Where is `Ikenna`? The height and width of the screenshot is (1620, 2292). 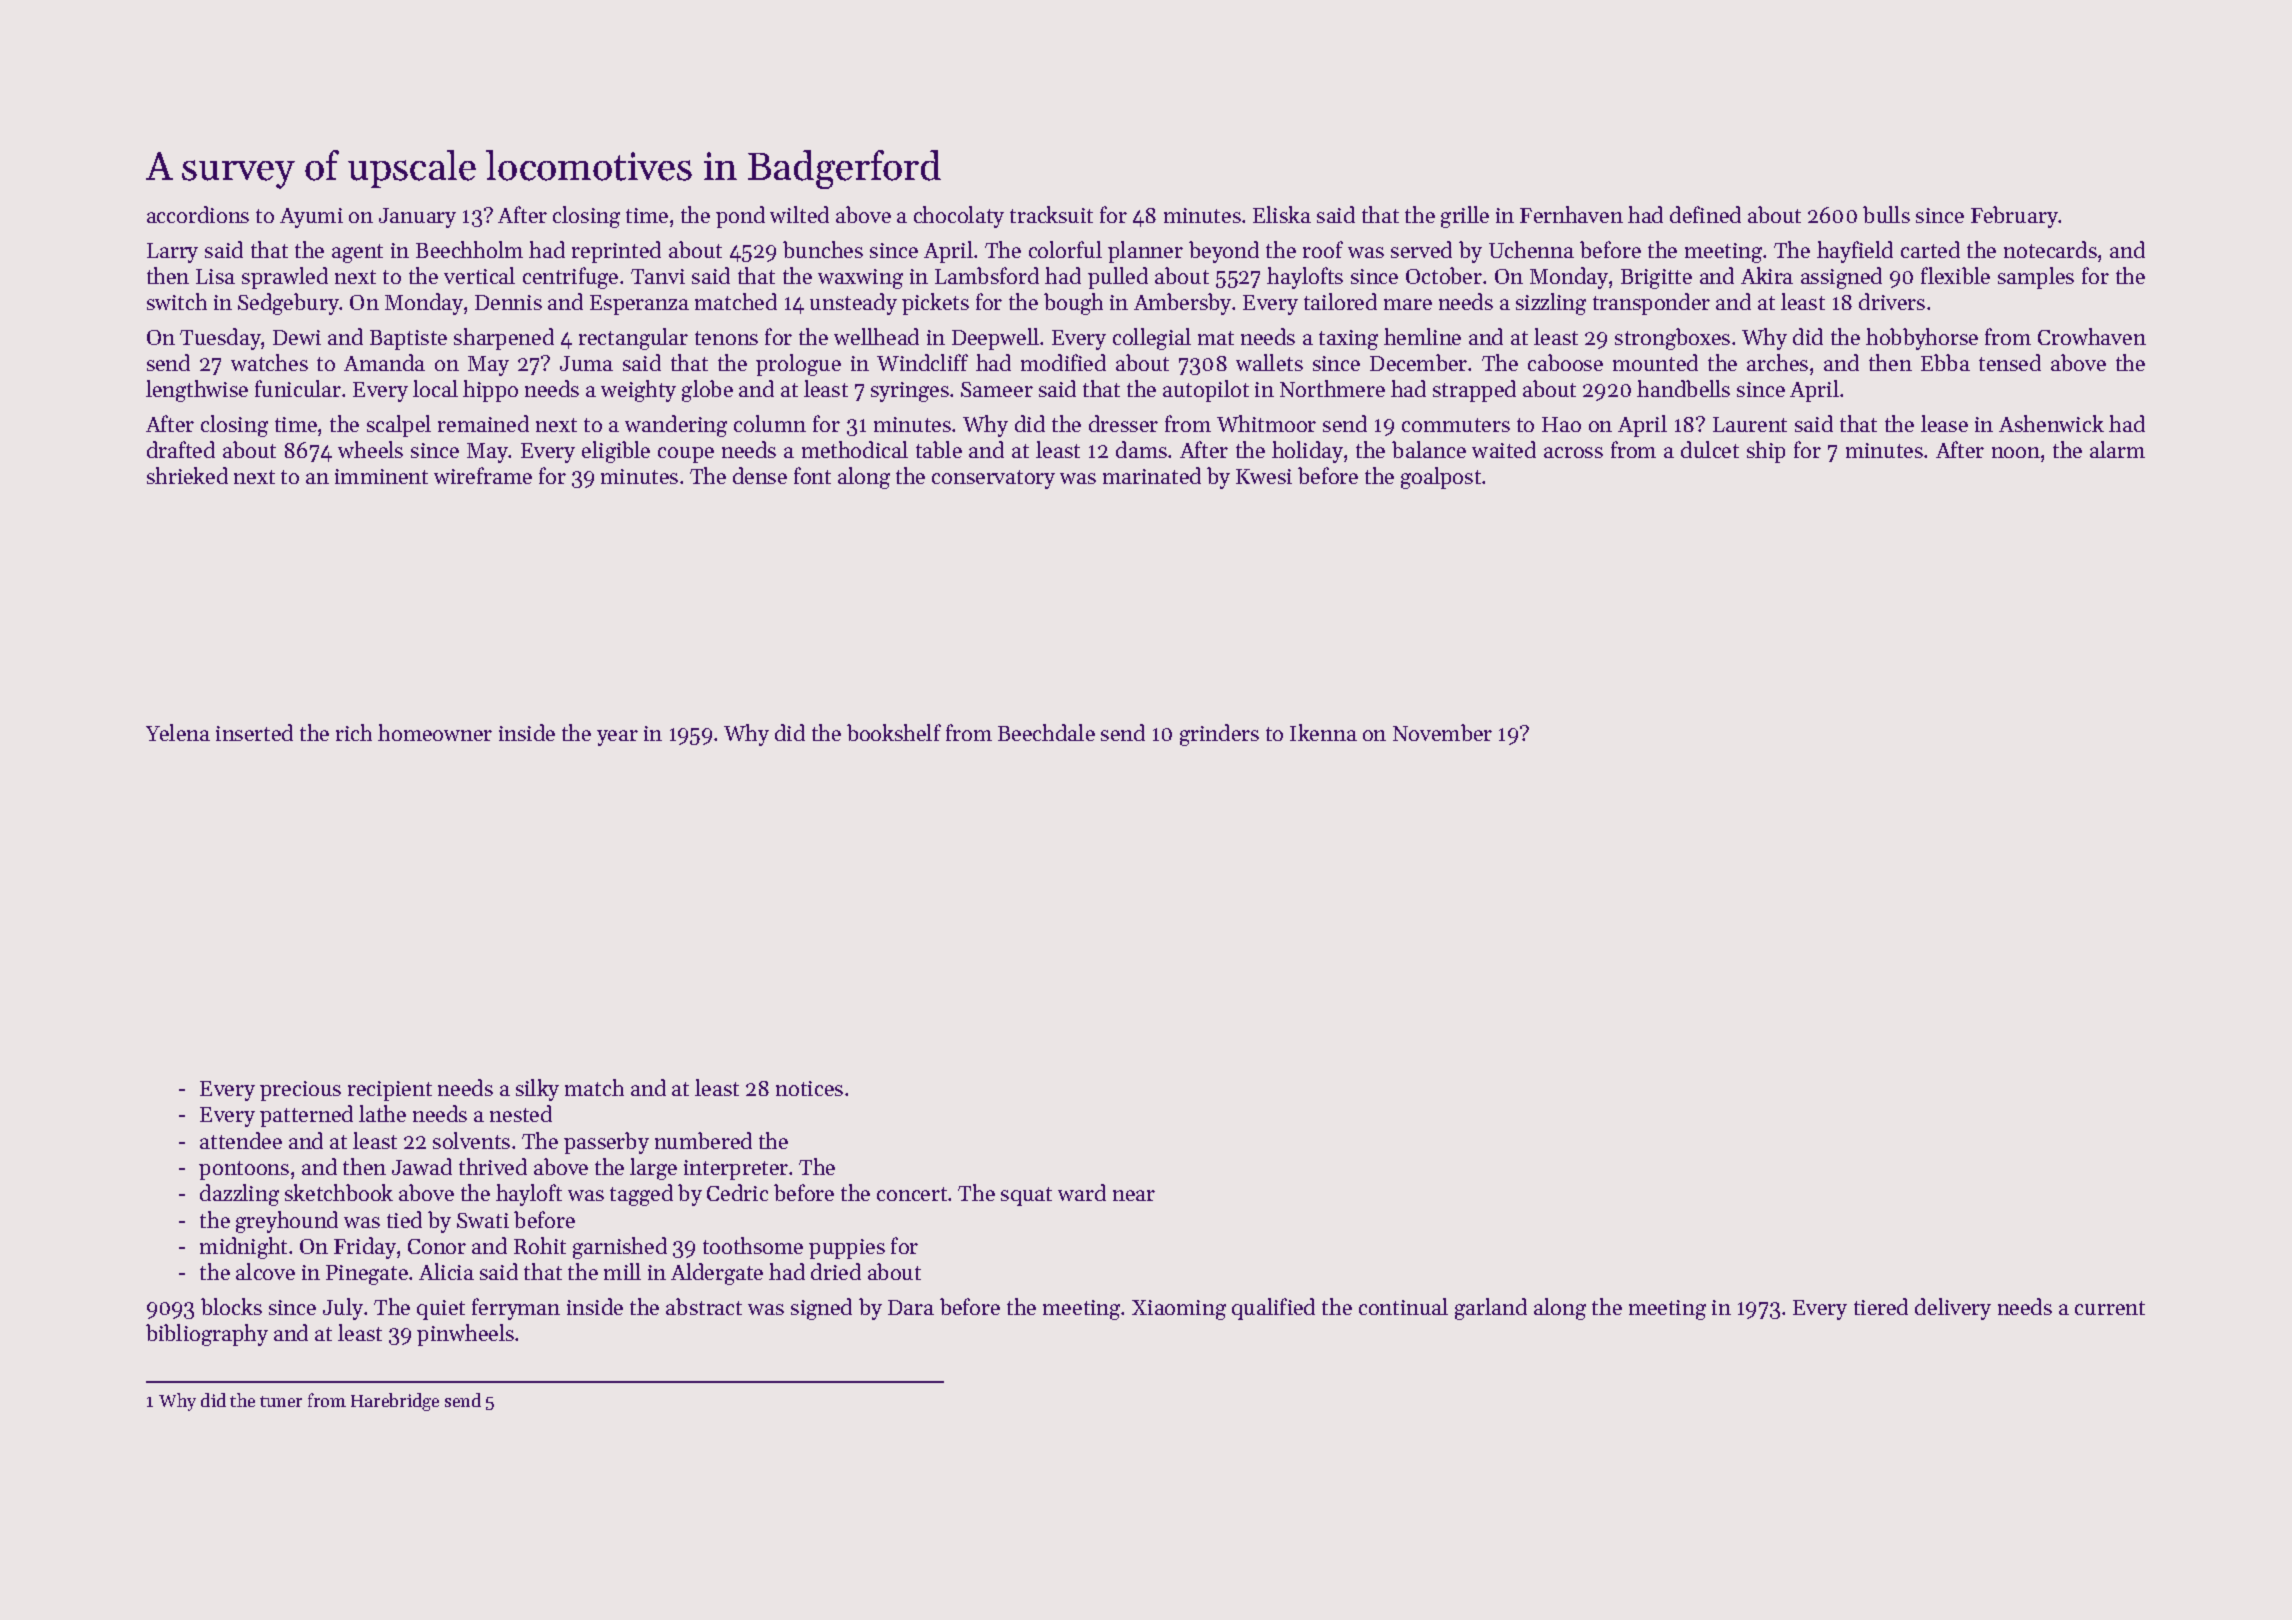 Ikenna is located at coordinates (1323, 732).
